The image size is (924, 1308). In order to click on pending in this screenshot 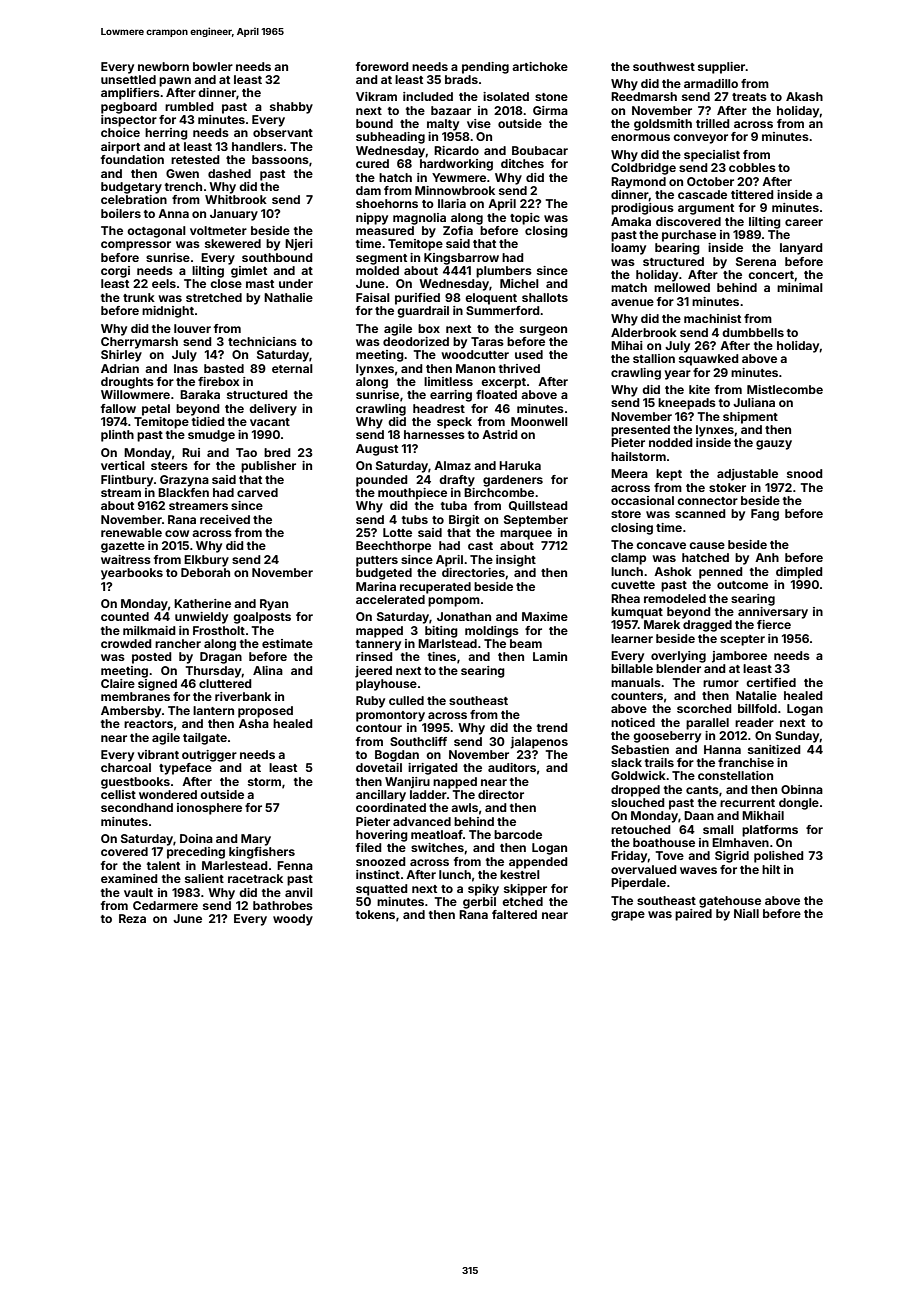, I will do `click(485, 68)`.
